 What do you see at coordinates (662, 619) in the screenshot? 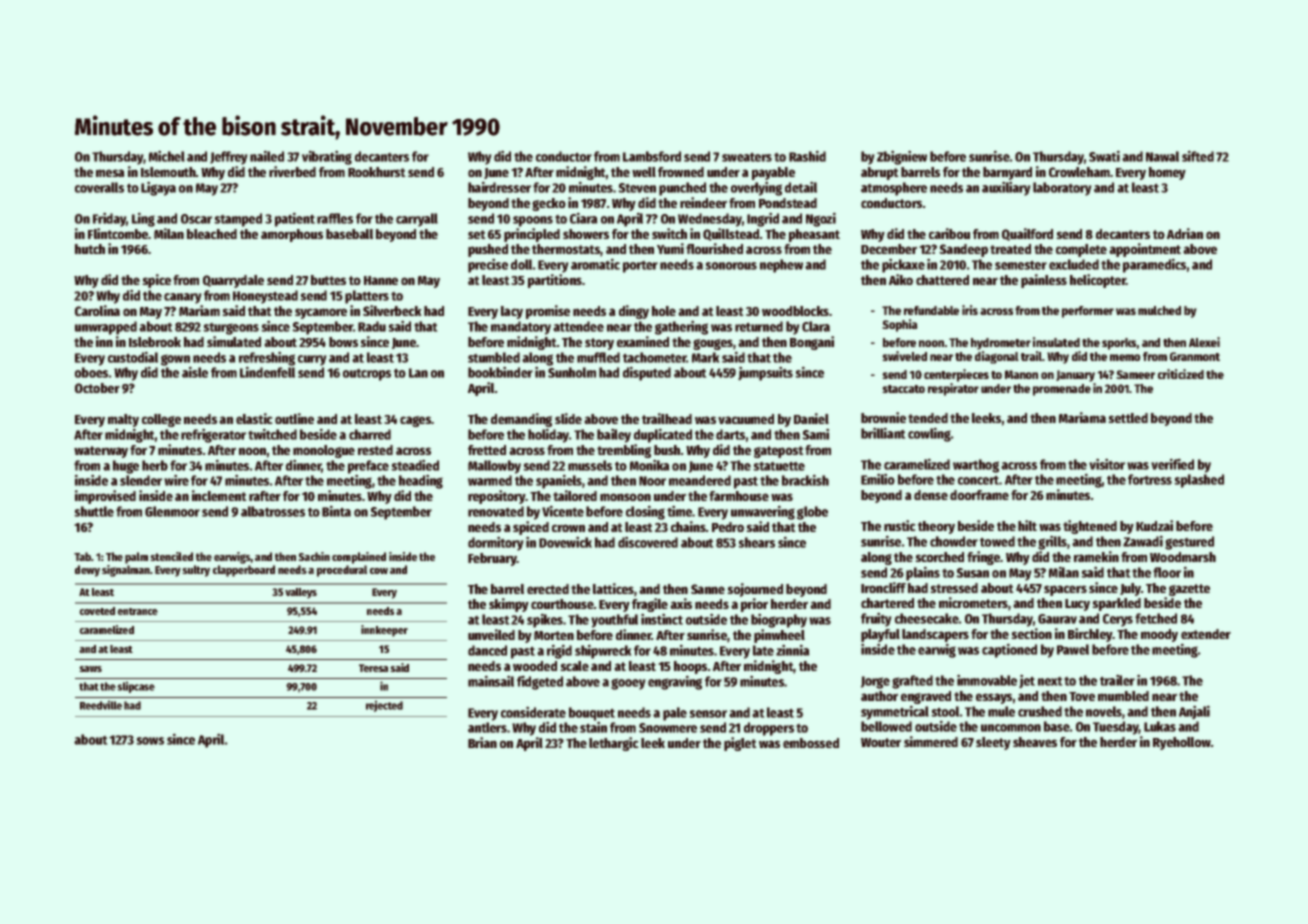
I see `instinct` at bounding box center [662, 619].
